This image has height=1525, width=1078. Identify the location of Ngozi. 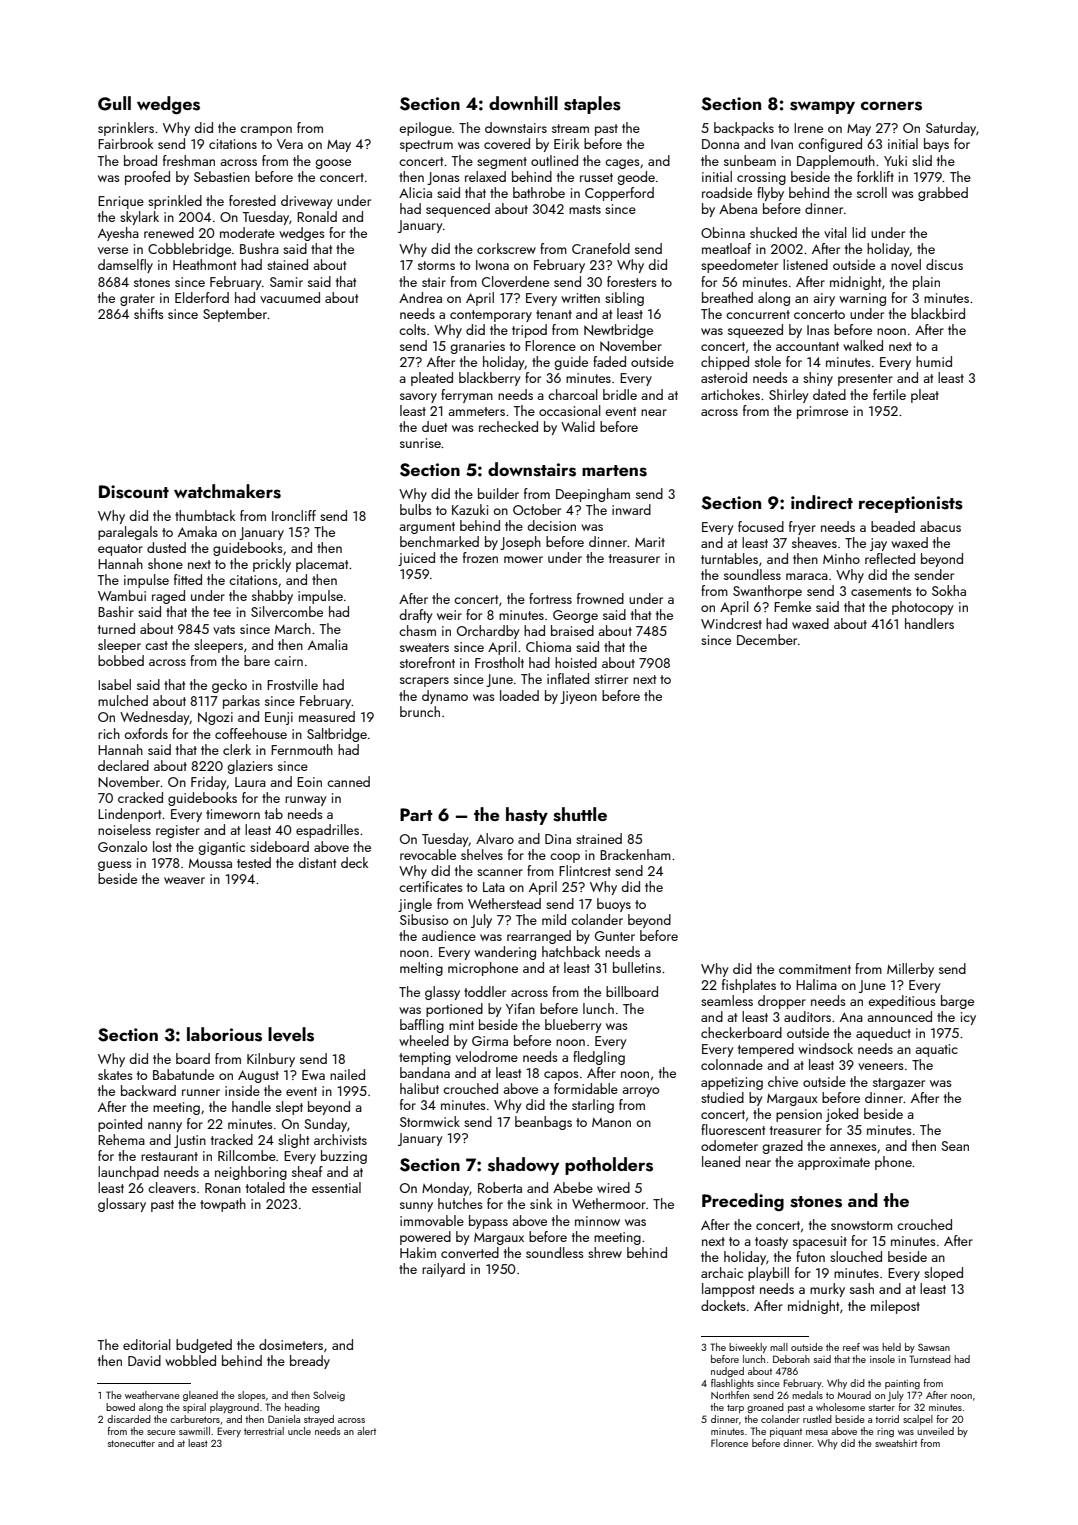
(215, 718).
